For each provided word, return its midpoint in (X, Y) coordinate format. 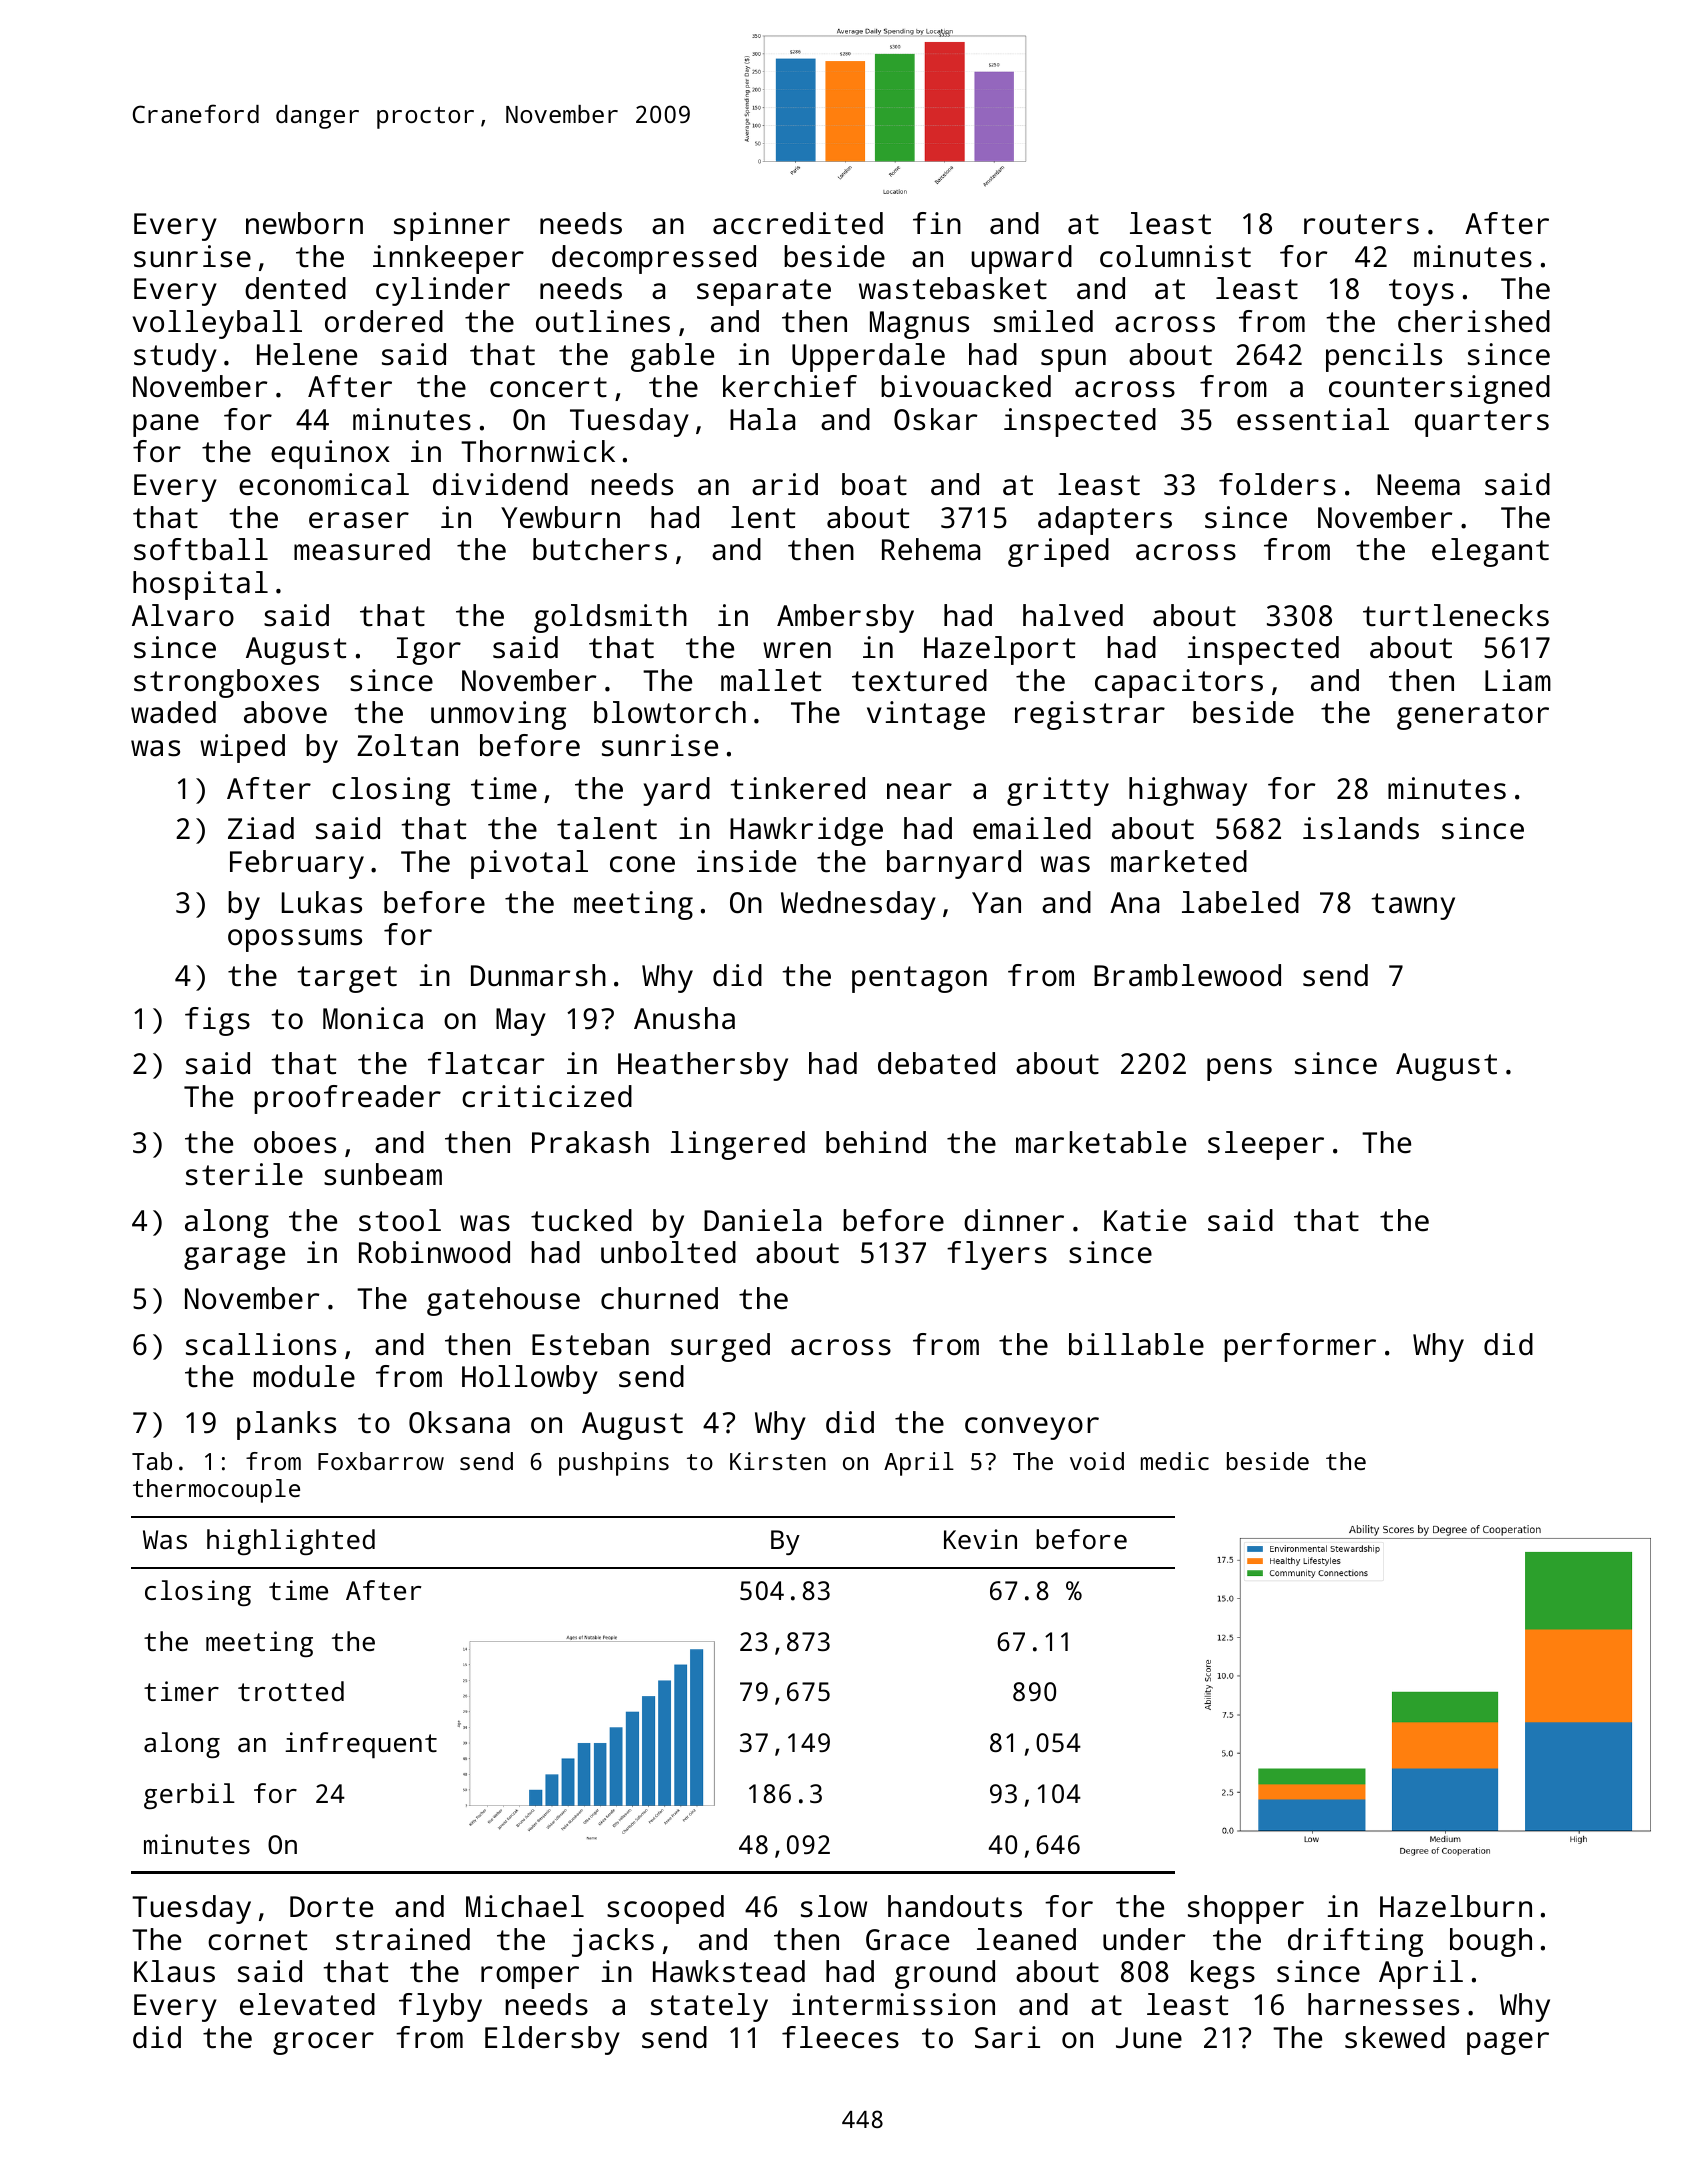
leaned (1026, 1939)
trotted (291, 1691)
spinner (452, 226)
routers (1361, 224)
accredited (798, 223)
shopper (1246, 1909)
